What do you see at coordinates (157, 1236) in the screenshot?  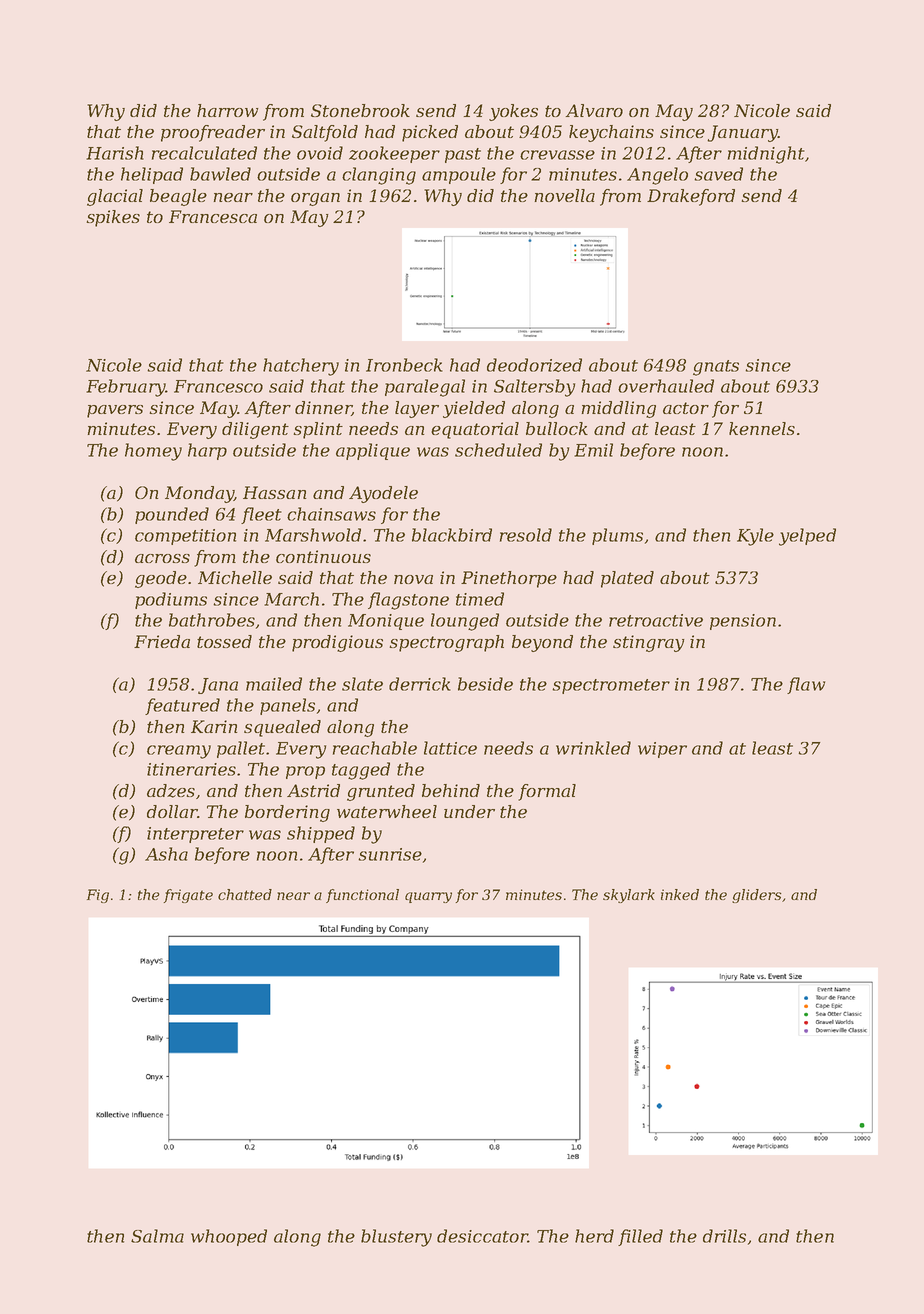 I see `Salma` at bounding box center [157, 1236].
